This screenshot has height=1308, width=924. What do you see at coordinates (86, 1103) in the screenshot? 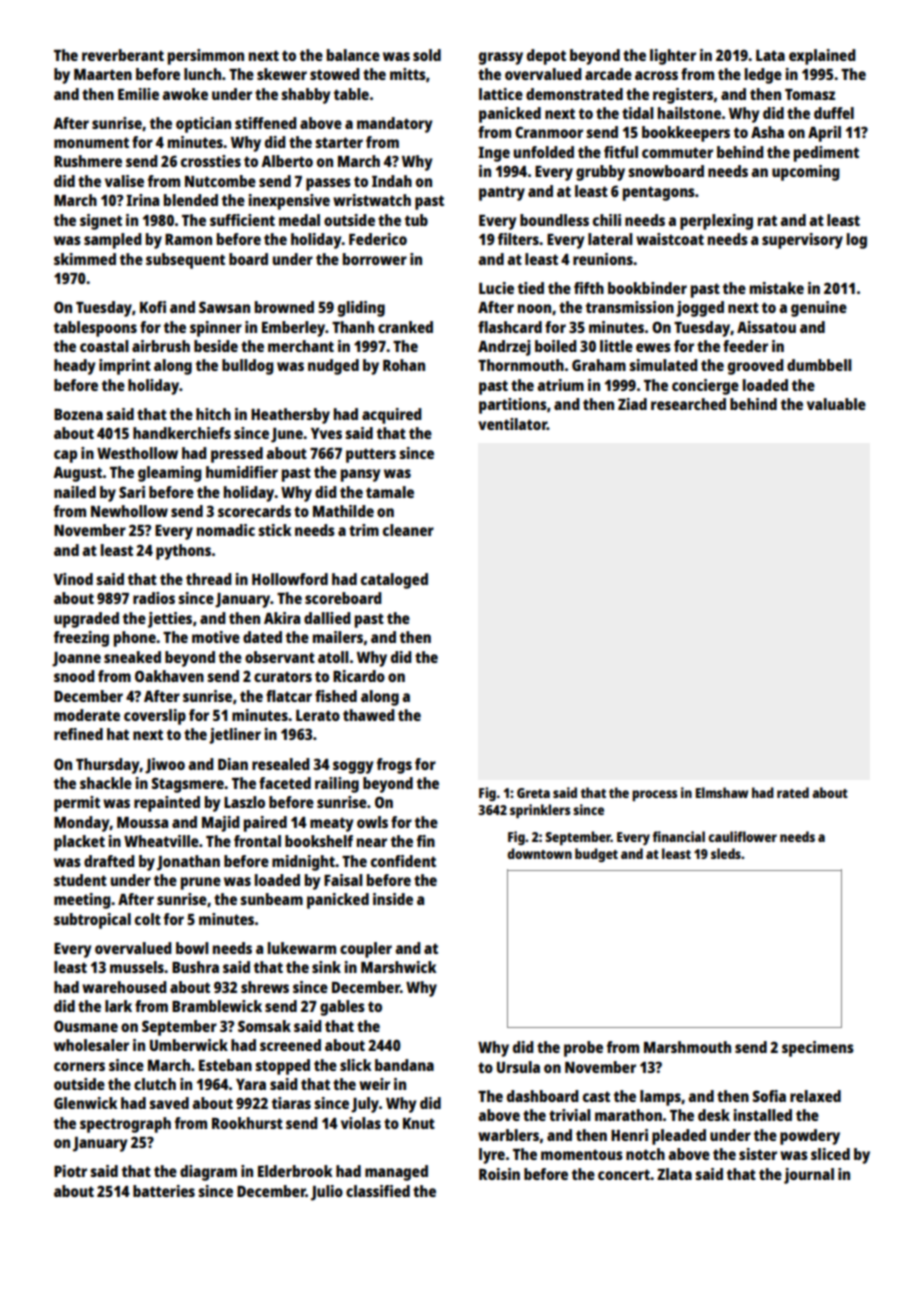
I see `Glenwick` at bounding box center [86, 1103].
